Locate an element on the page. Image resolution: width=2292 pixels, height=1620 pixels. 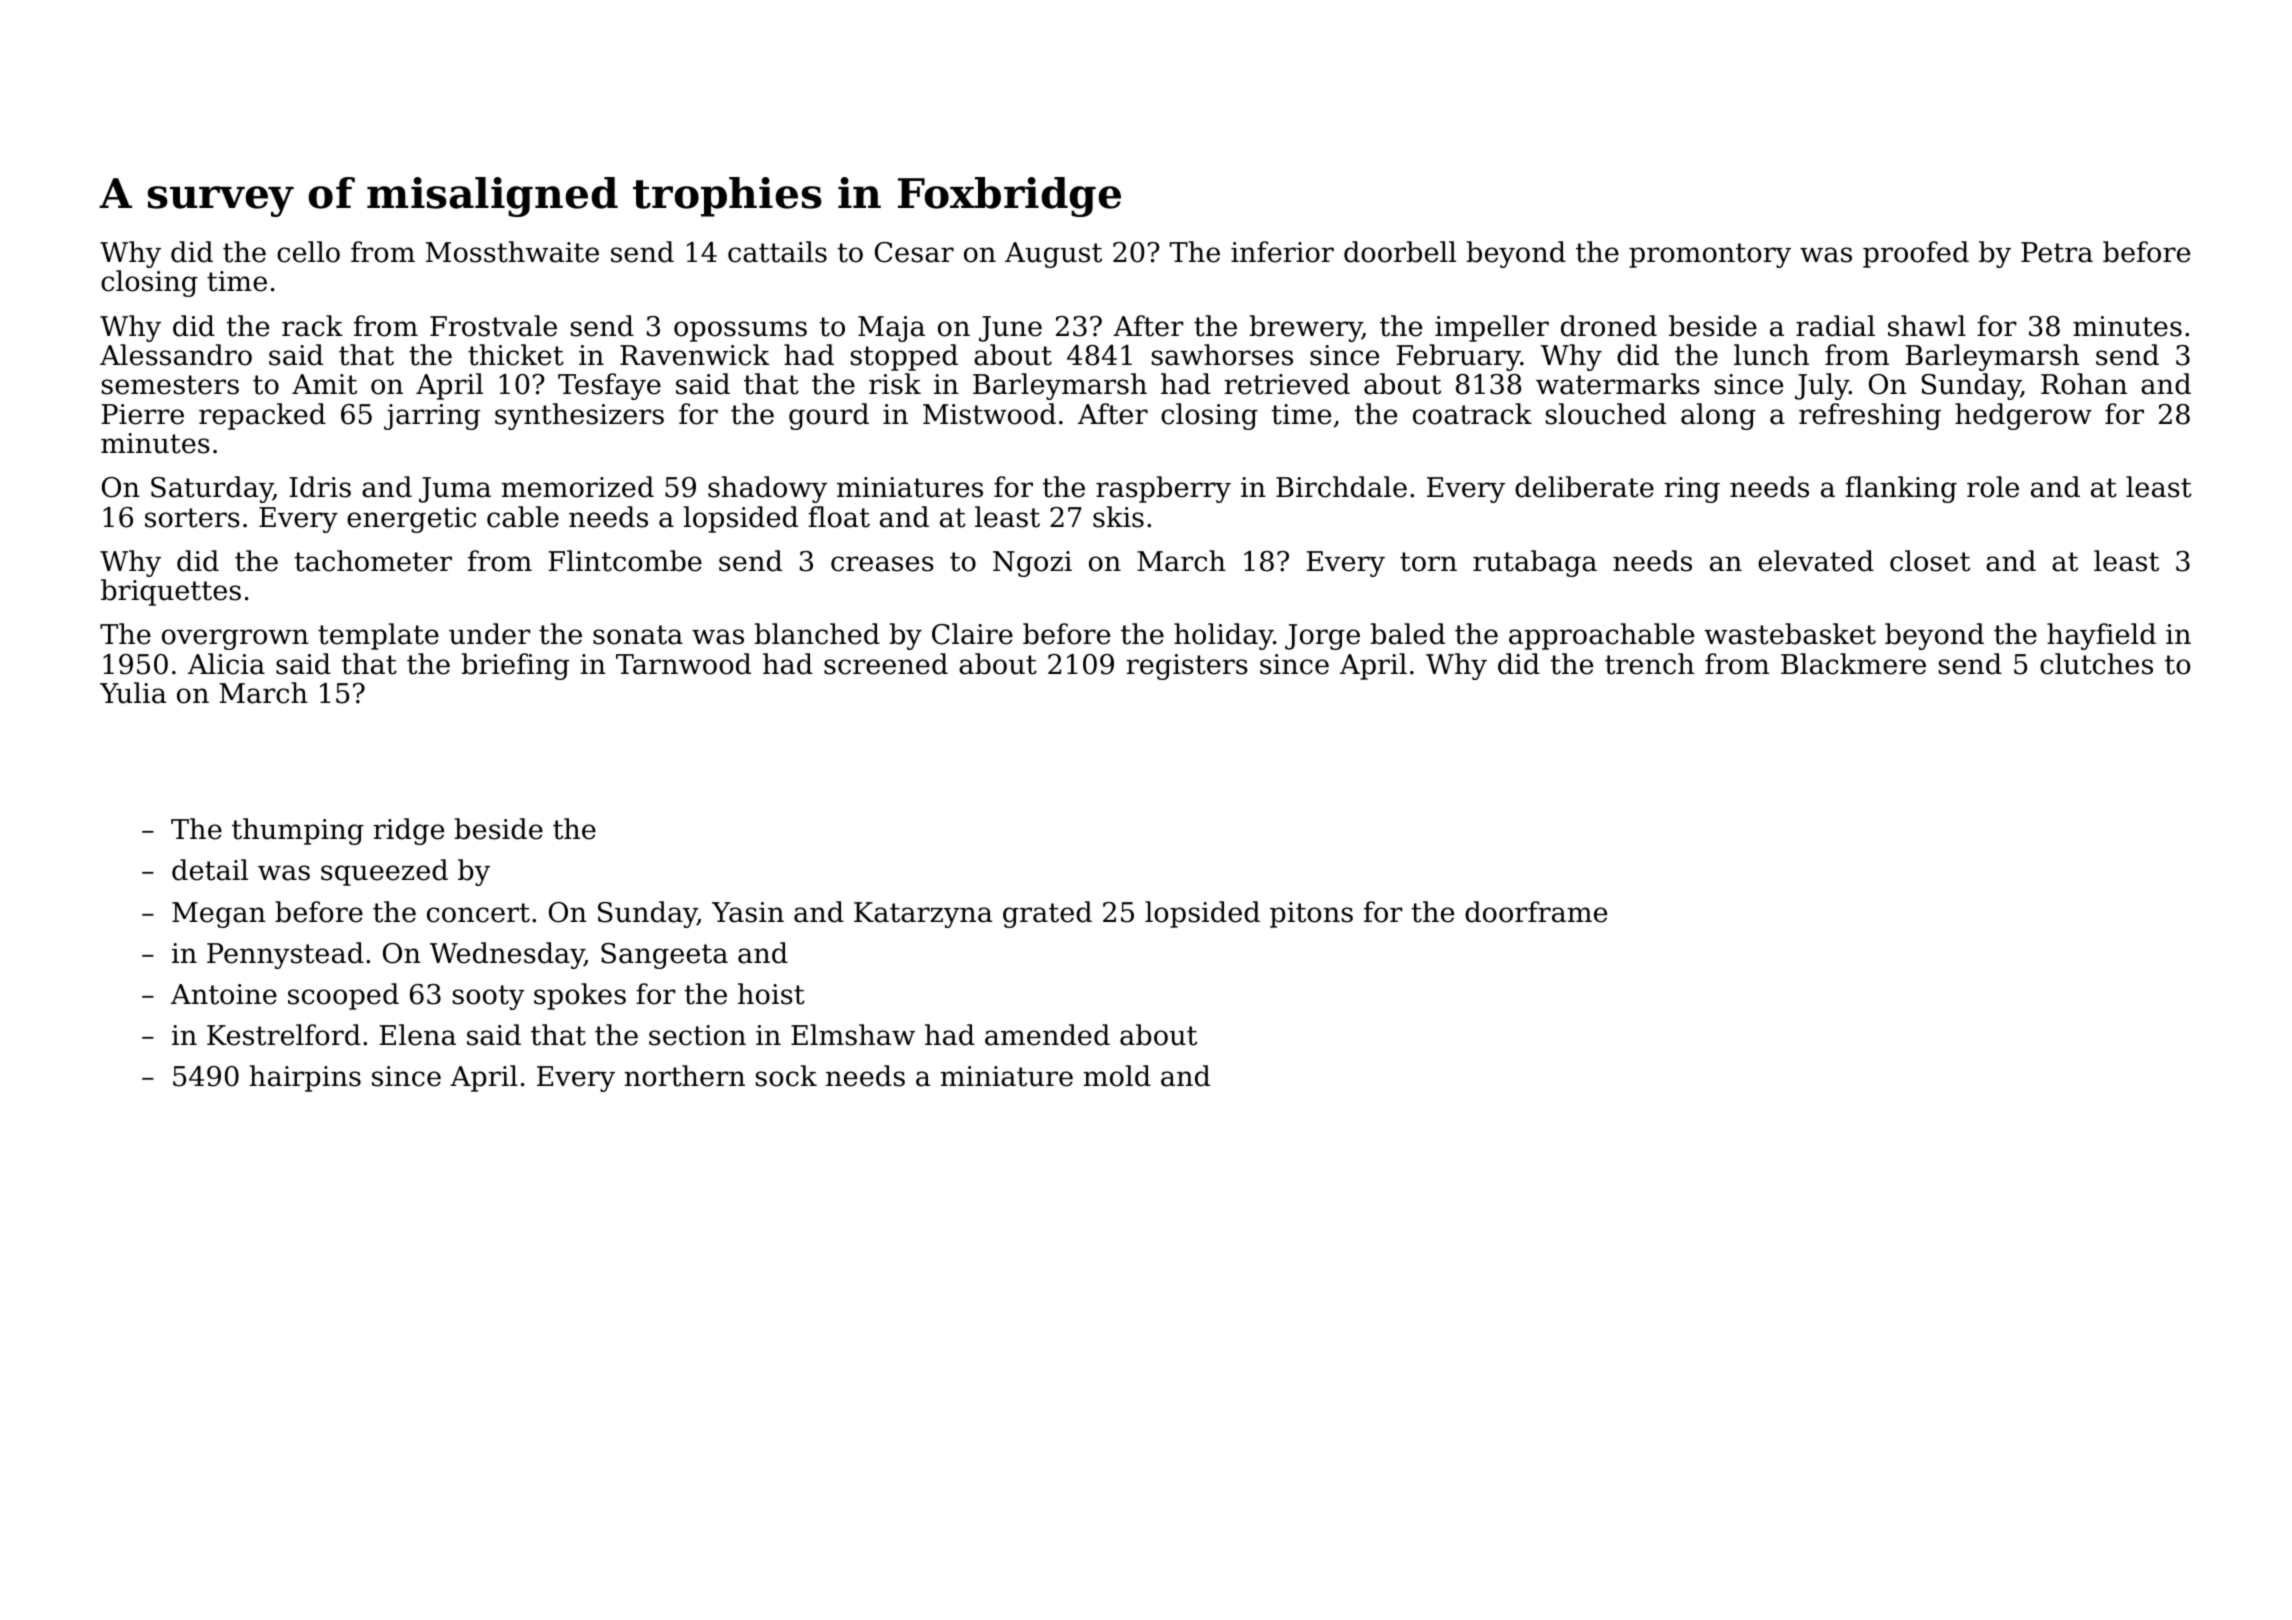
hairpins is located at coordinates (305, 1078).
